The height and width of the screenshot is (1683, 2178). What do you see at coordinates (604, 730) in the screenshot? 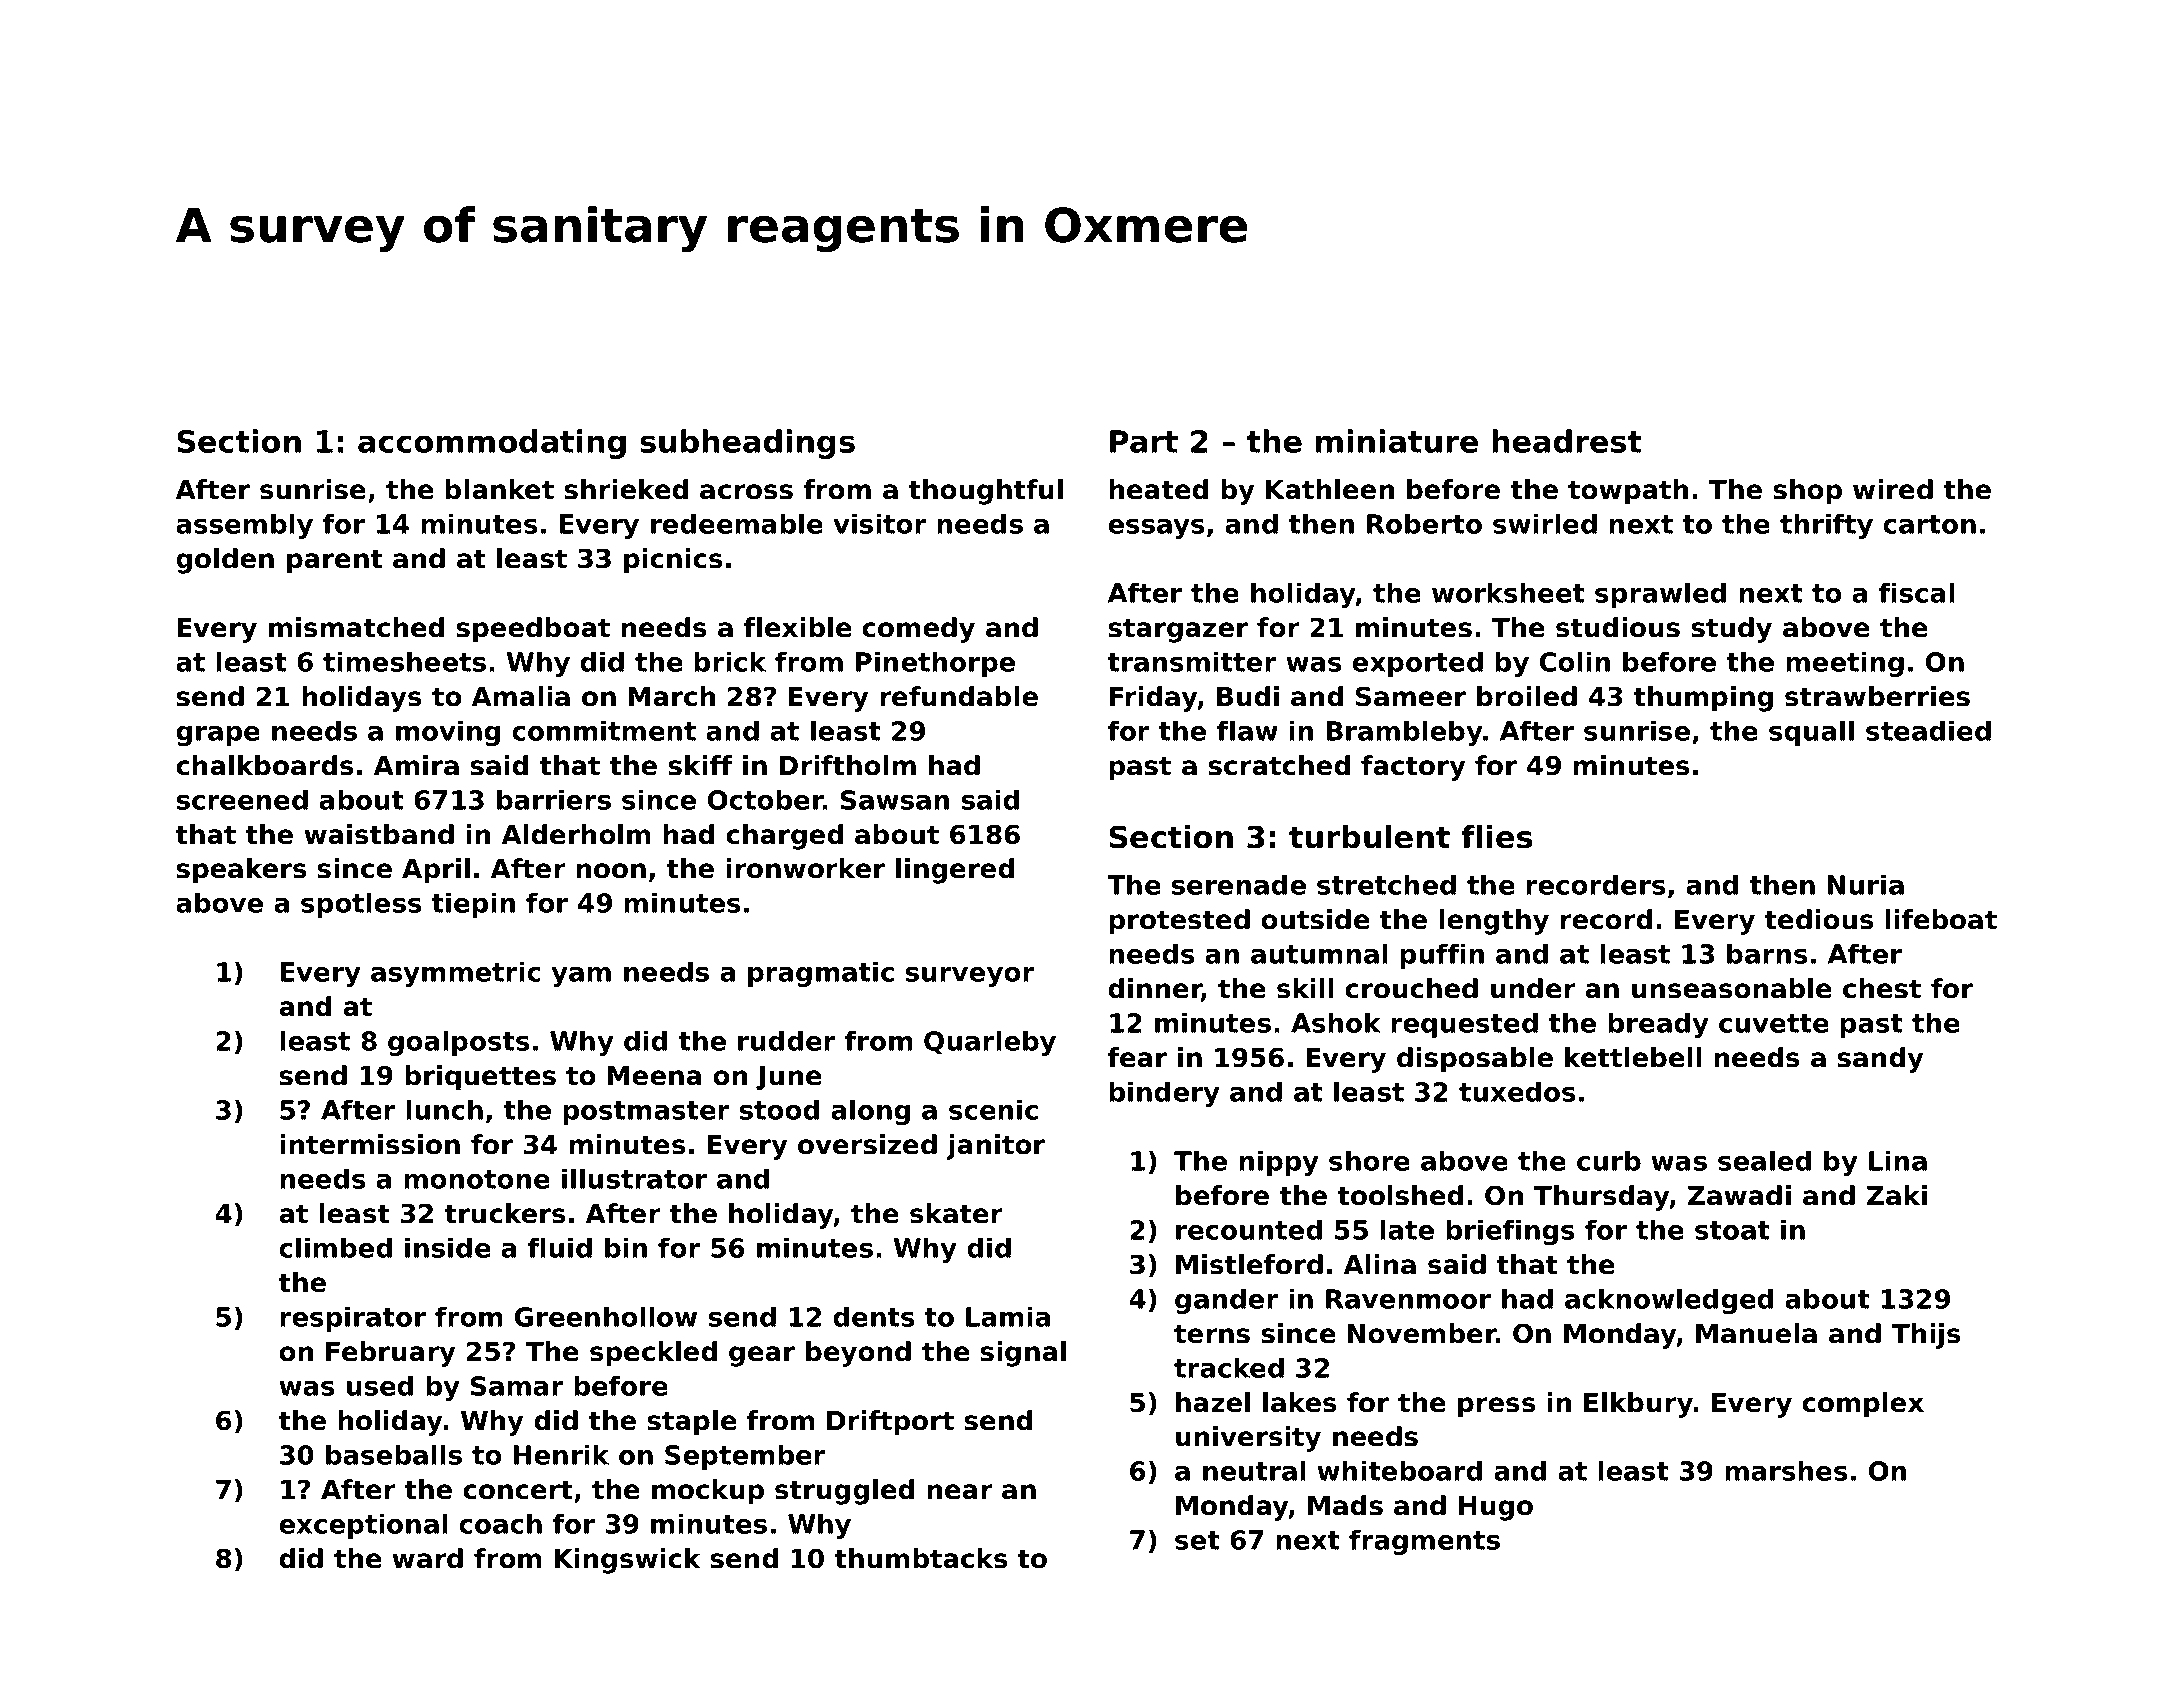
I see `commitment` at bounding box center [604, 730].
